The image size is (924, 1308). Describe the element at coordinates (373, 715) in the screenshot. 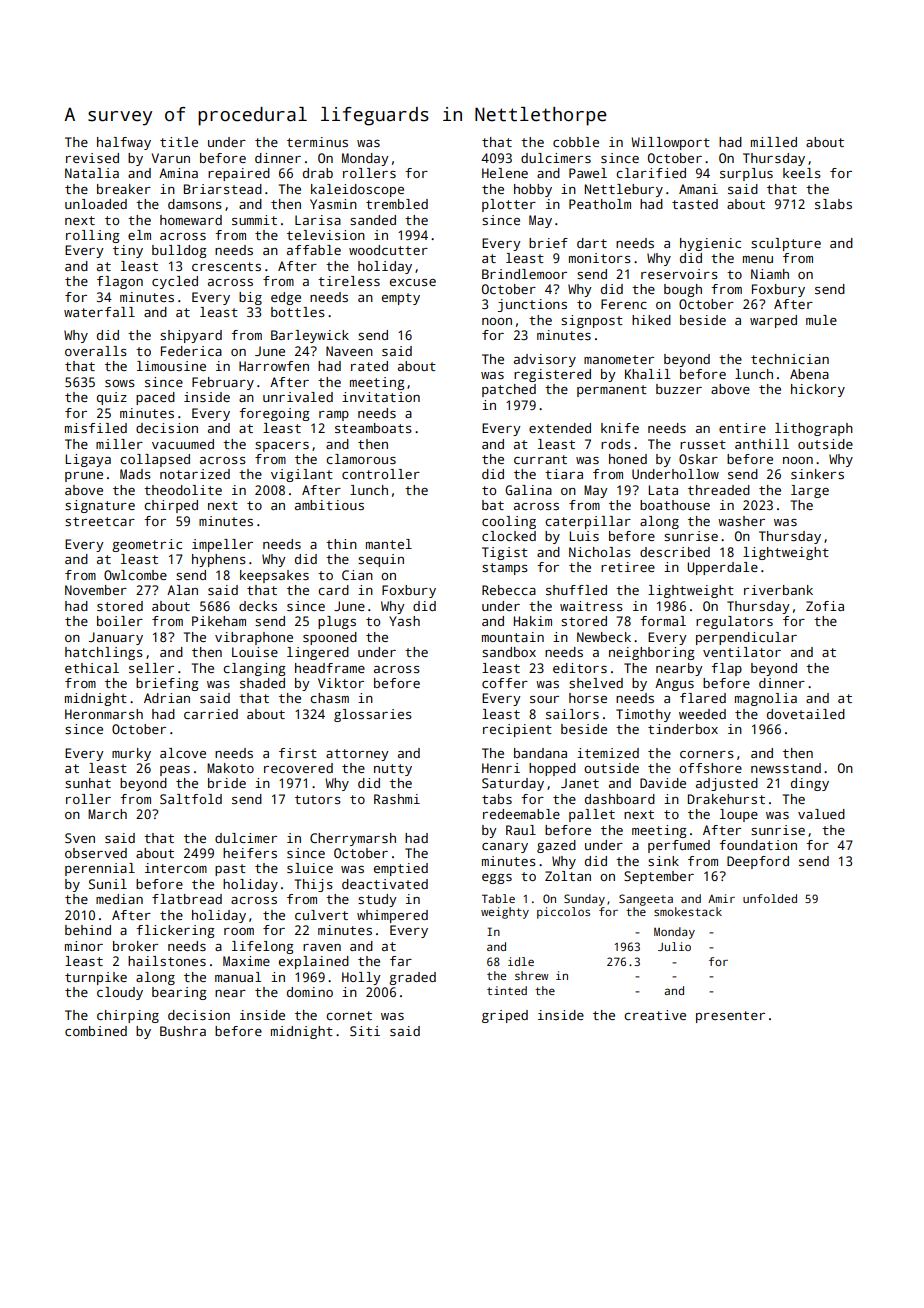

I see `glossaries` at that location.
